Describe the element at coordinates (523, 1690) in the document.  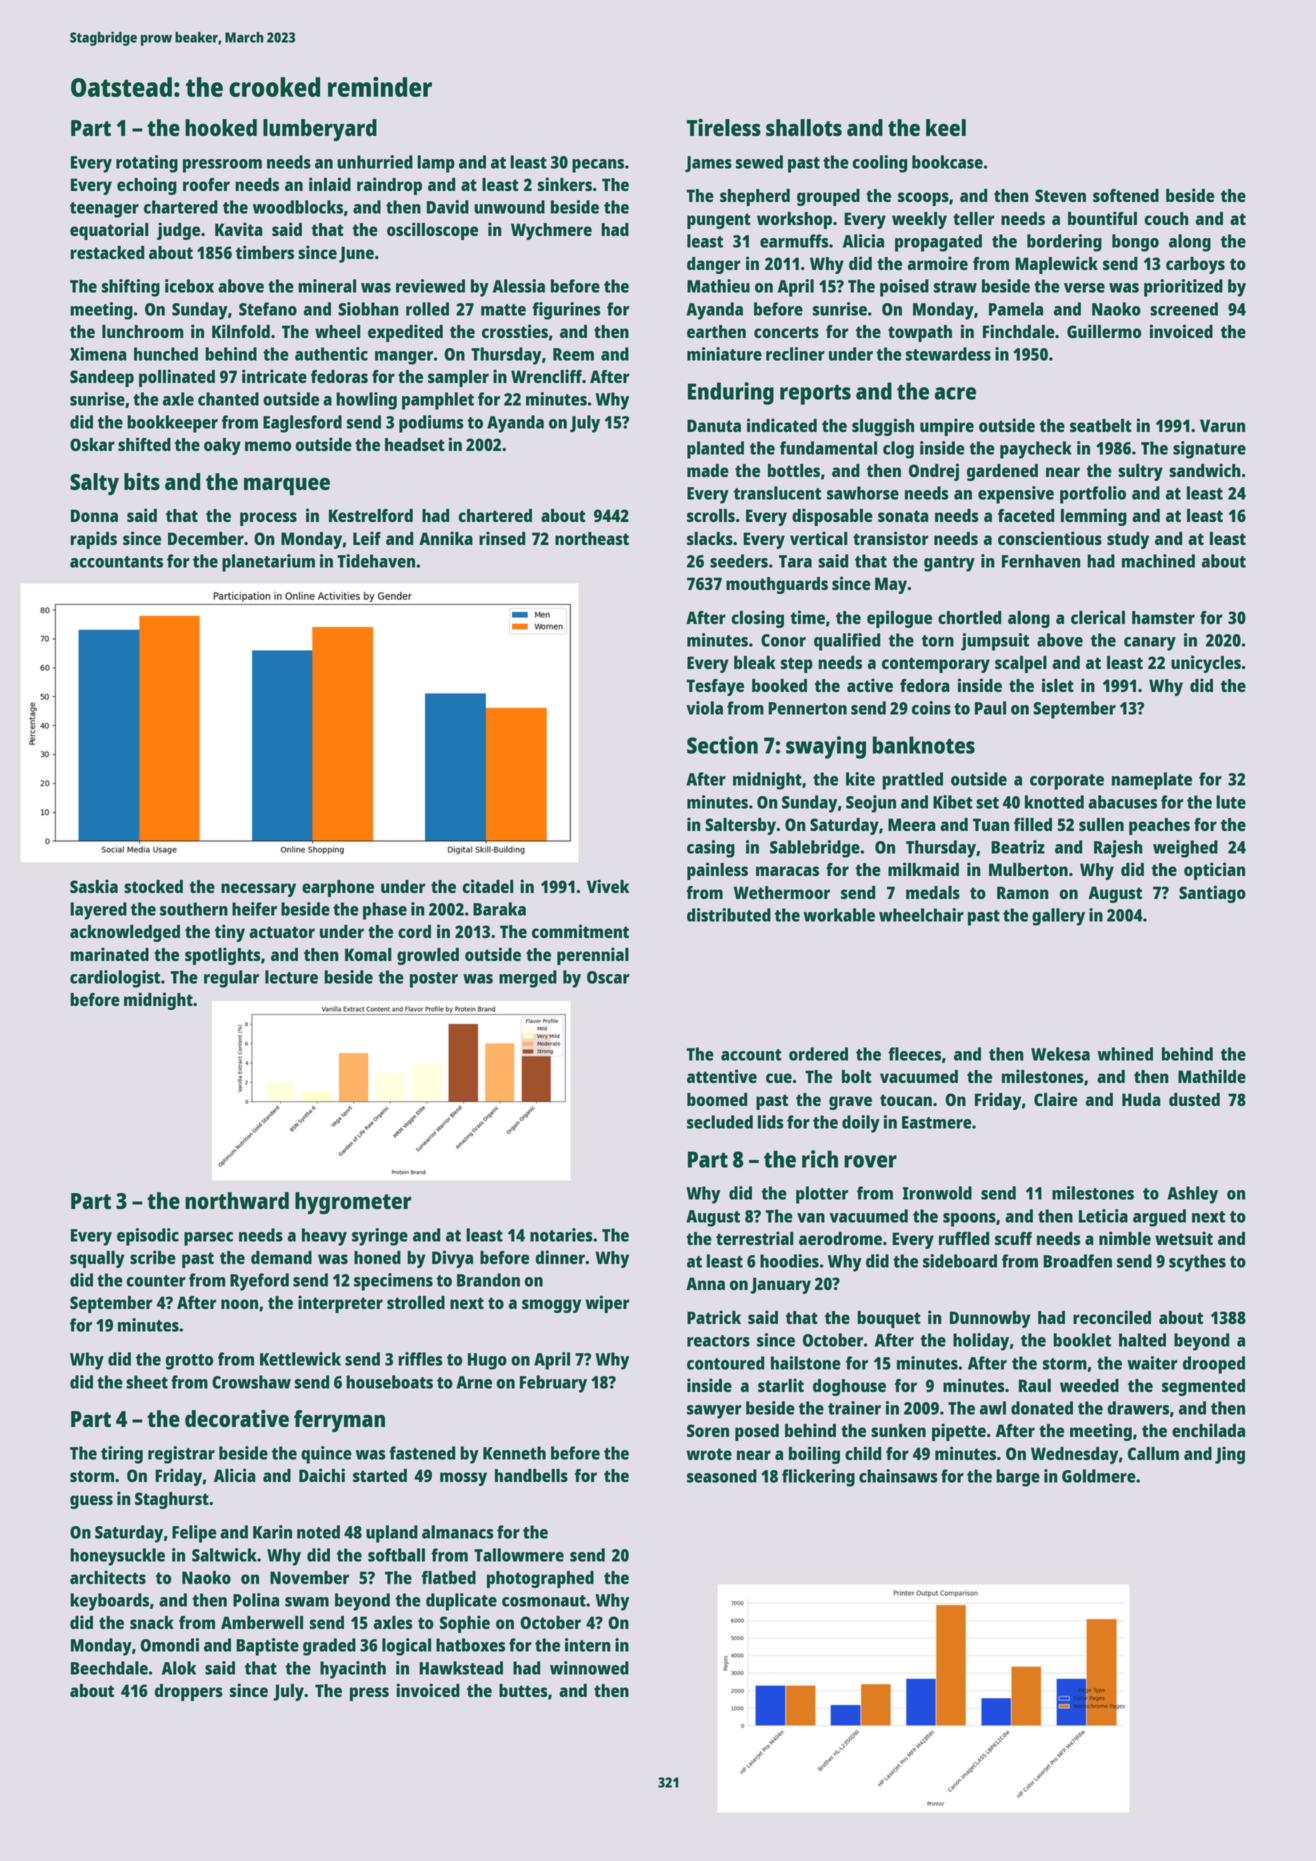
I see `buttes` at that location.
